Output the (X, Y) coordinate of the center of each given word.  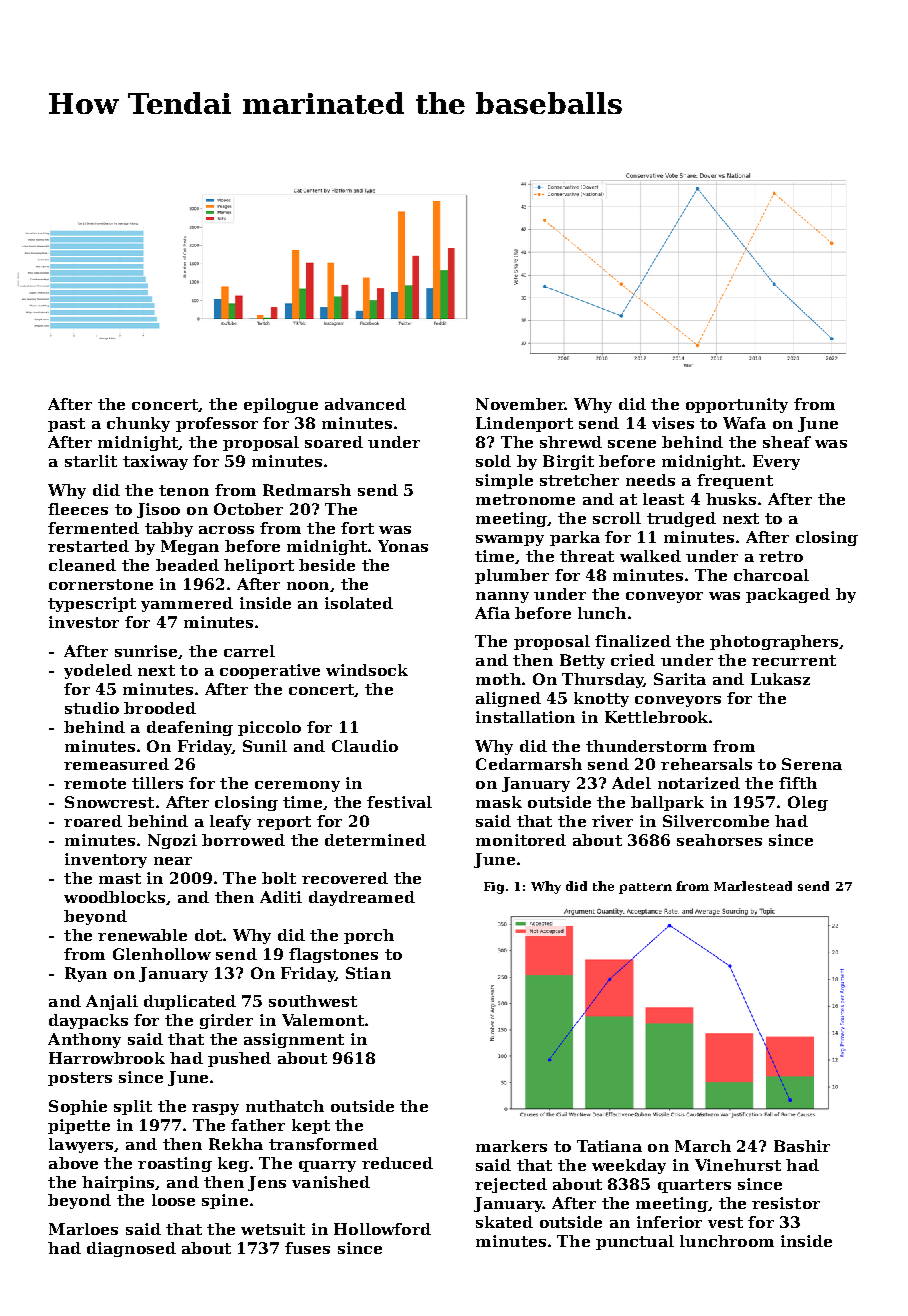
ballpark (667, 803)
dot (208, 935)
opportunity (737, 405)
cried (633, 660)
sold (493, 461)
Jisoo (158, 510)
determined (375, 840)
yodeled (98, 671)
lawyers (81, 1145)
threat (587, 556)
